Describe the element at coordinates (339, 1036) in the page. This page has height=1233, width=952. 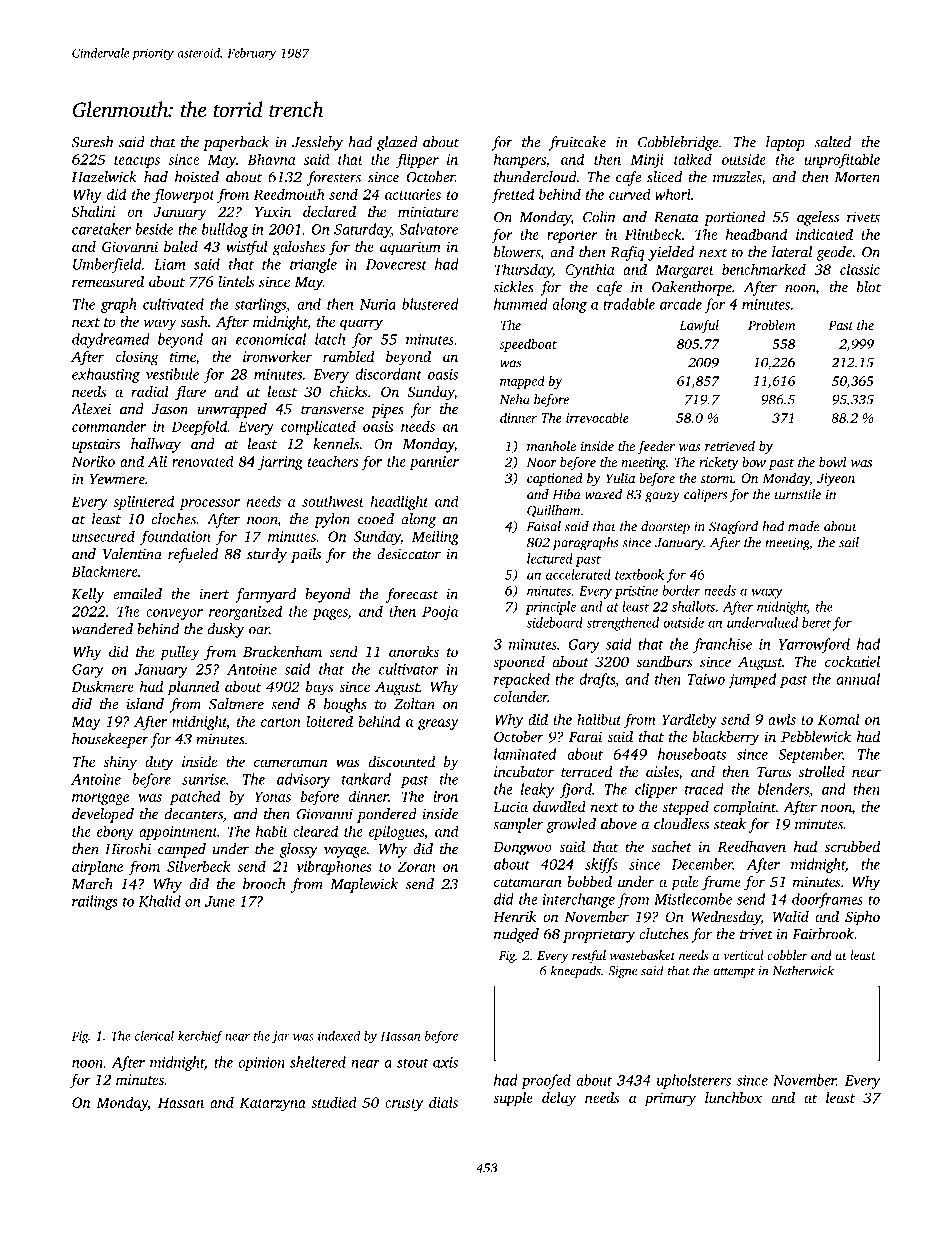
I see `indexed` at that location.
